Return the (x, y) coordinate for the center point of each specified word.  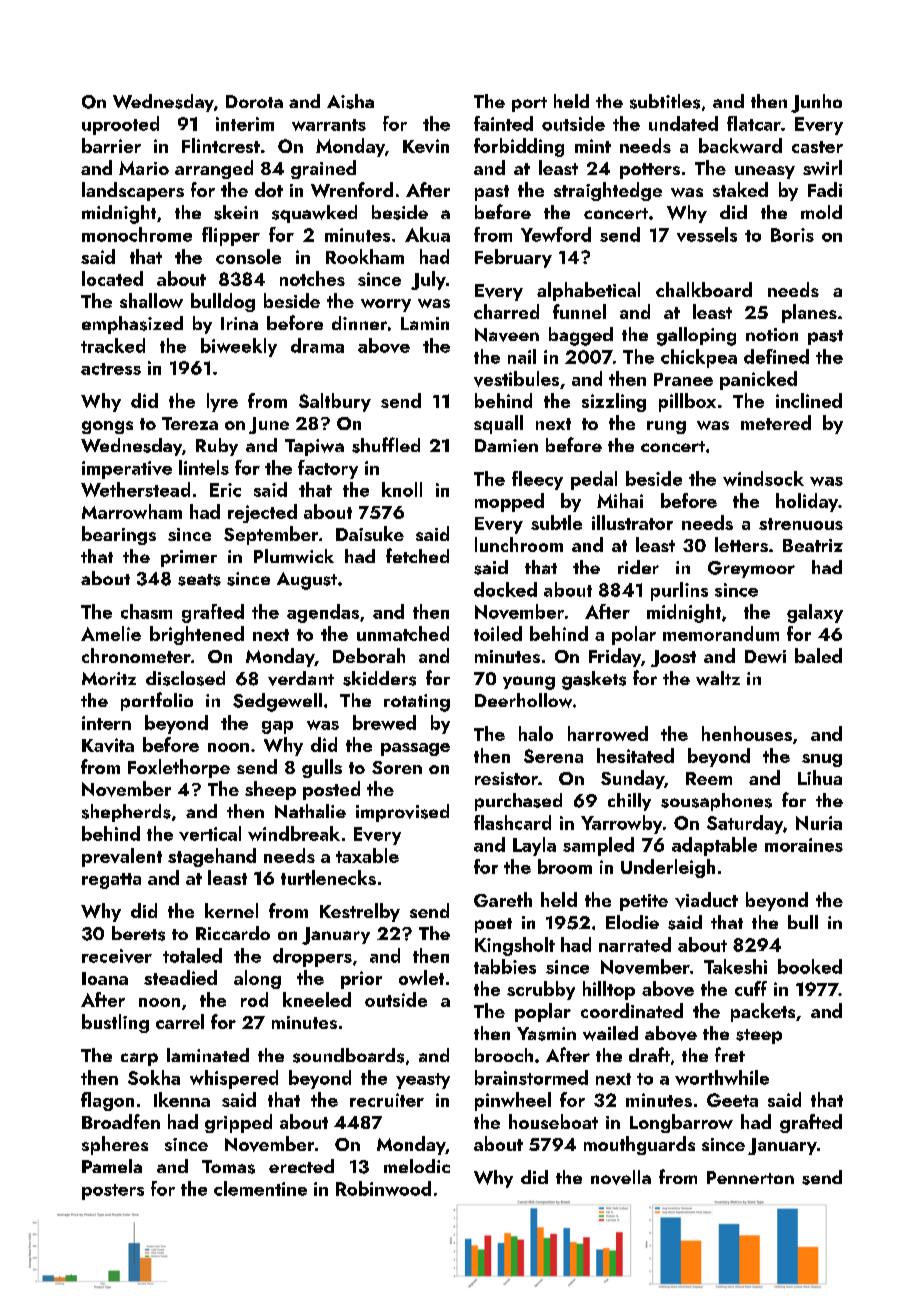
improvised (402, 813)
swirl (822, 167)
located (112, 278)
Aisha (350, 101)
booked (810, 966)
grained (323, 169)
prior (361, 980)
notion (772, 334)
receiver (117, 956)
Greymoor (751, 569)
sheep (270, 790)
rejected (262, 513)
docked (505, 589)
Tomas (228, 1167)
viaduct (706, 900)
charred (506, 311)
